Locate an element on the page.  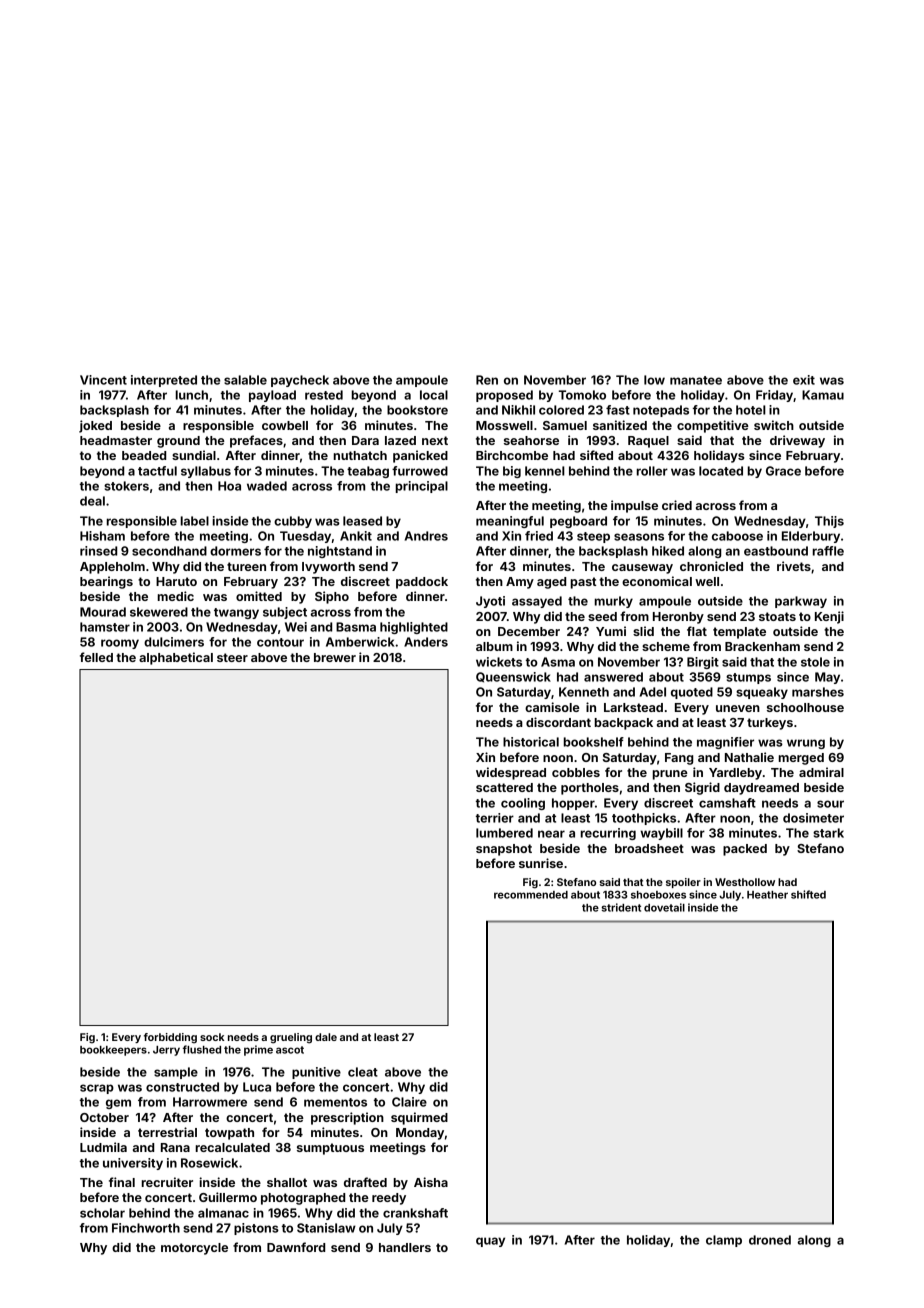
strident is located at coordinates (621, 907).
